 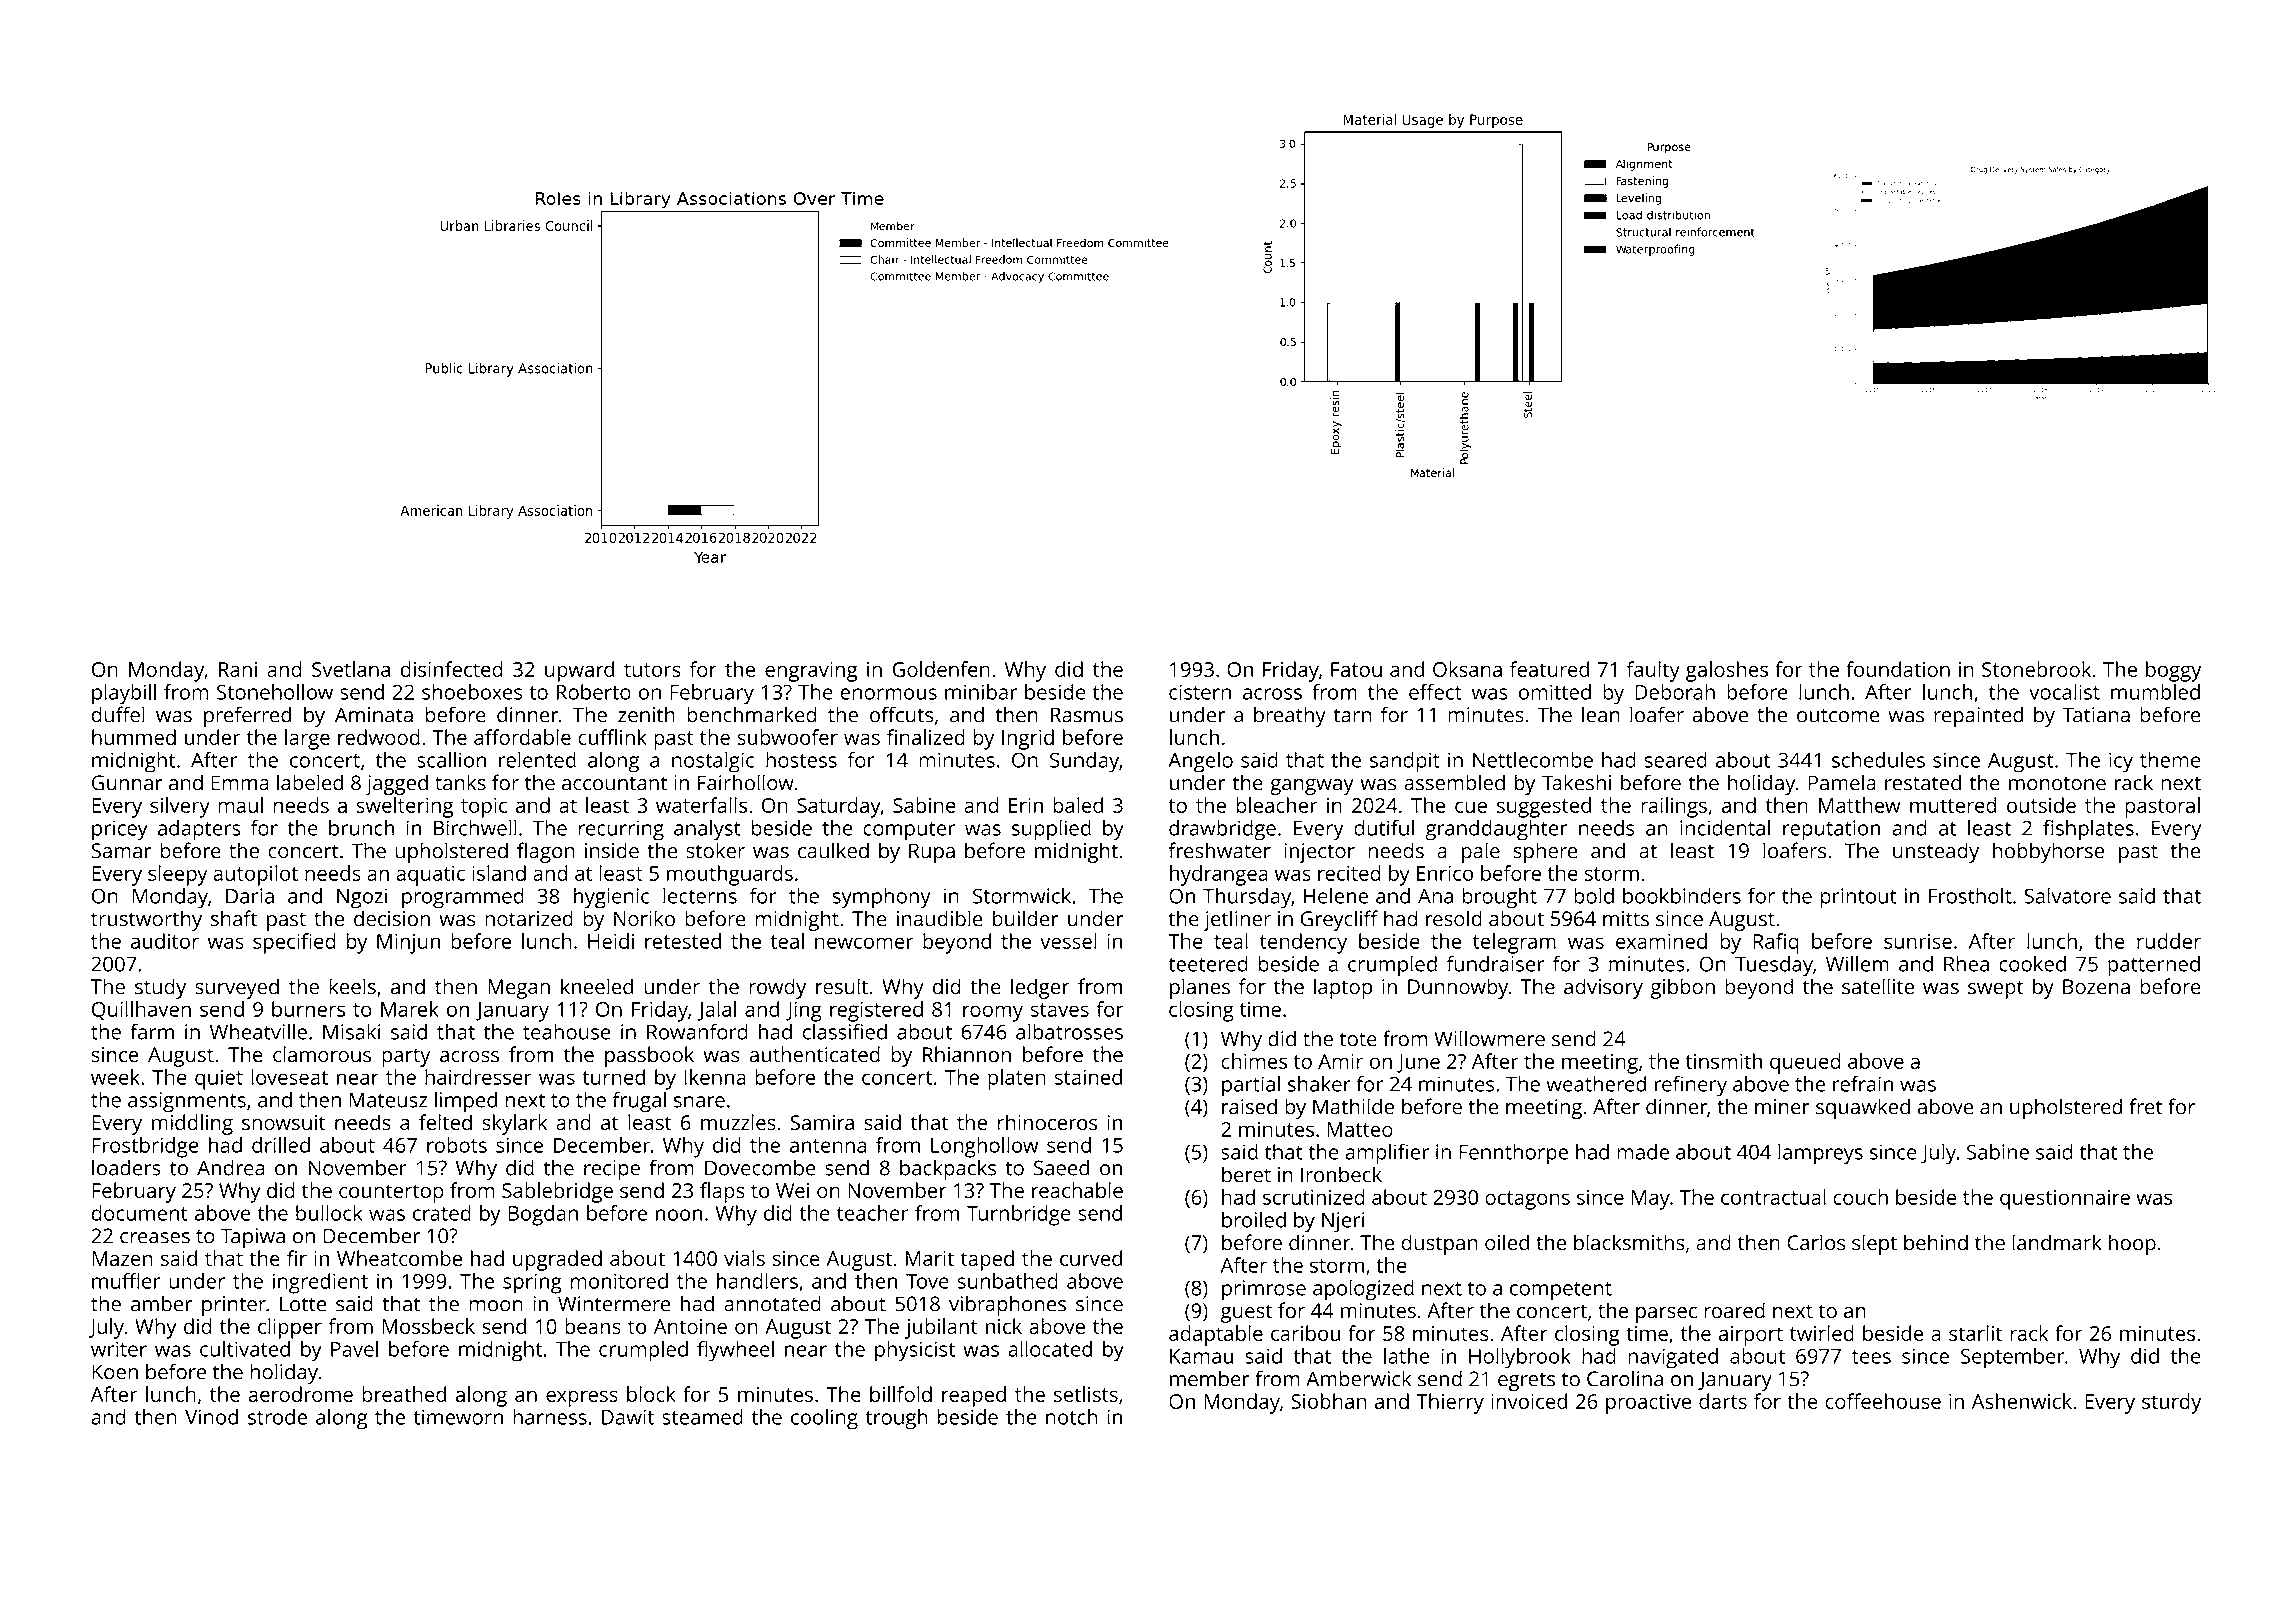 I want to click on Saeed, so click(x=1061, y=1168).
